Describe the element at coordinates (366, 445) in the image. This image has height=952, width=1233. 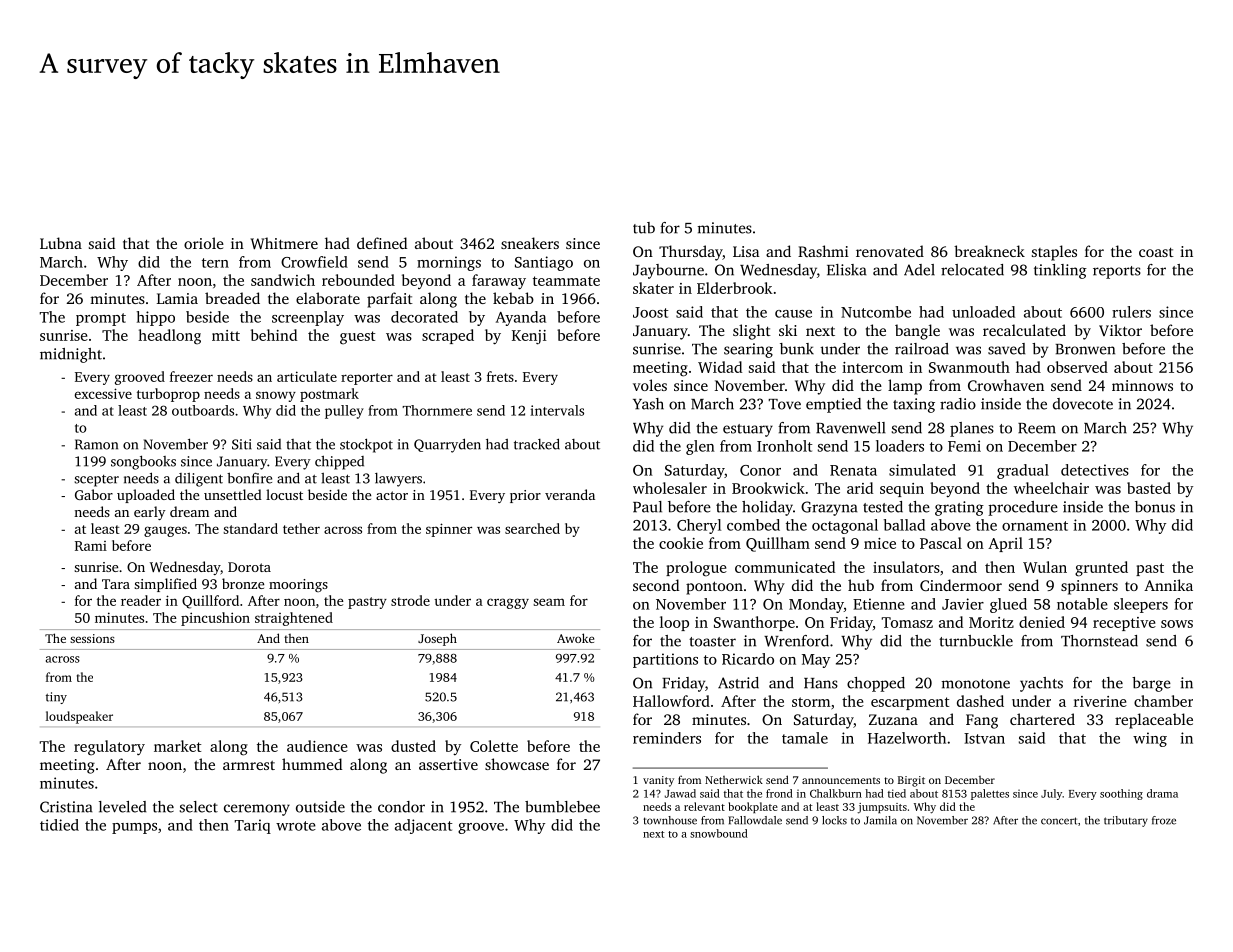
I see `stockpot` at that location.
